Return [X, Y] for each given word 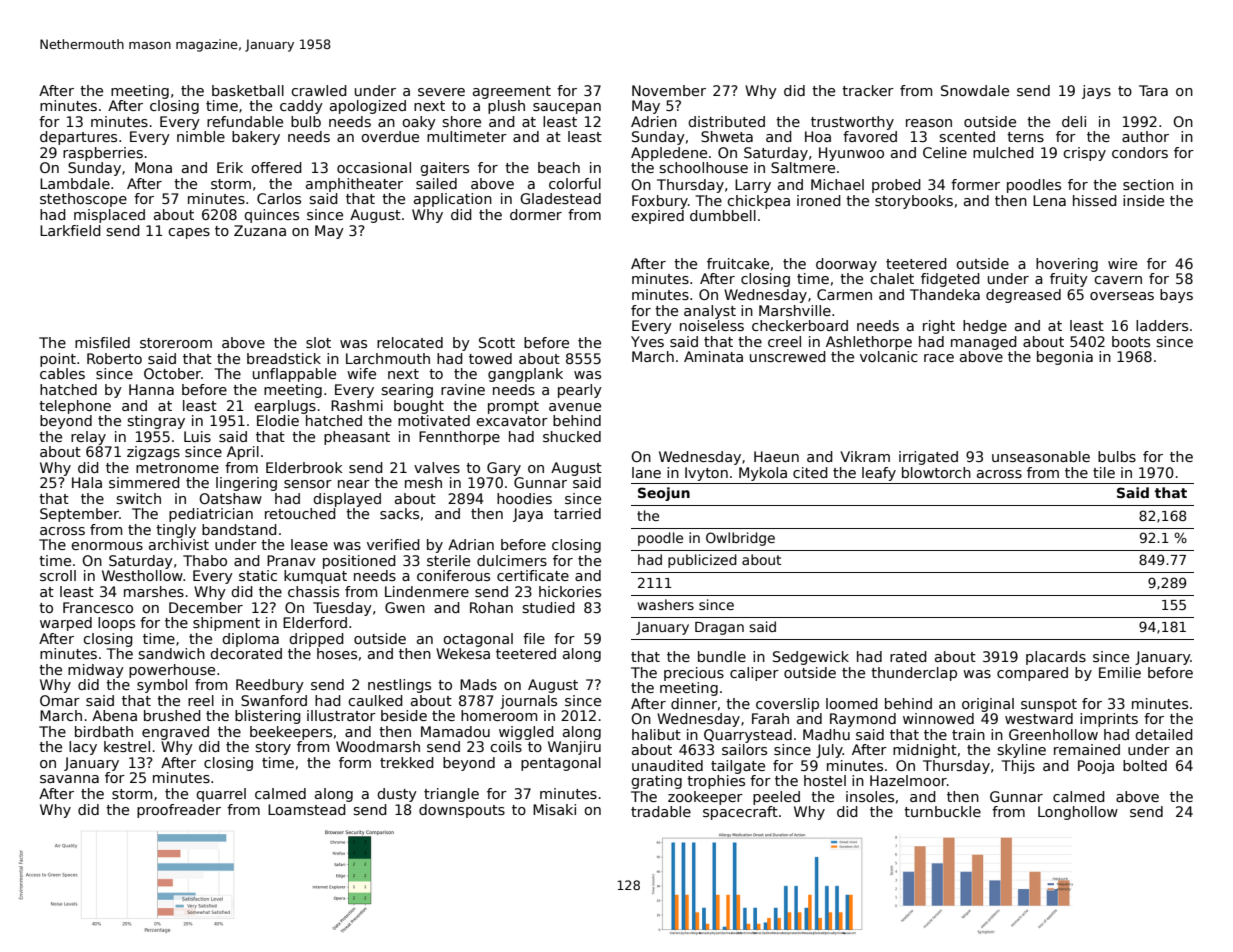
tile [1104, 472]
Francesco [98, 607]
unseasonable [1041, 456]
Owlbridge [740, 539]
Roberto [114, 358]
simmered [144, 482]
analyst [710, 312]
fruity [1069, 280]
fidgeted [950, 280]
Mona [153, 167]
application [453, 200]
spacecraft [740, 813]
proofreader [179, 811]
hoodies [524, 498]
